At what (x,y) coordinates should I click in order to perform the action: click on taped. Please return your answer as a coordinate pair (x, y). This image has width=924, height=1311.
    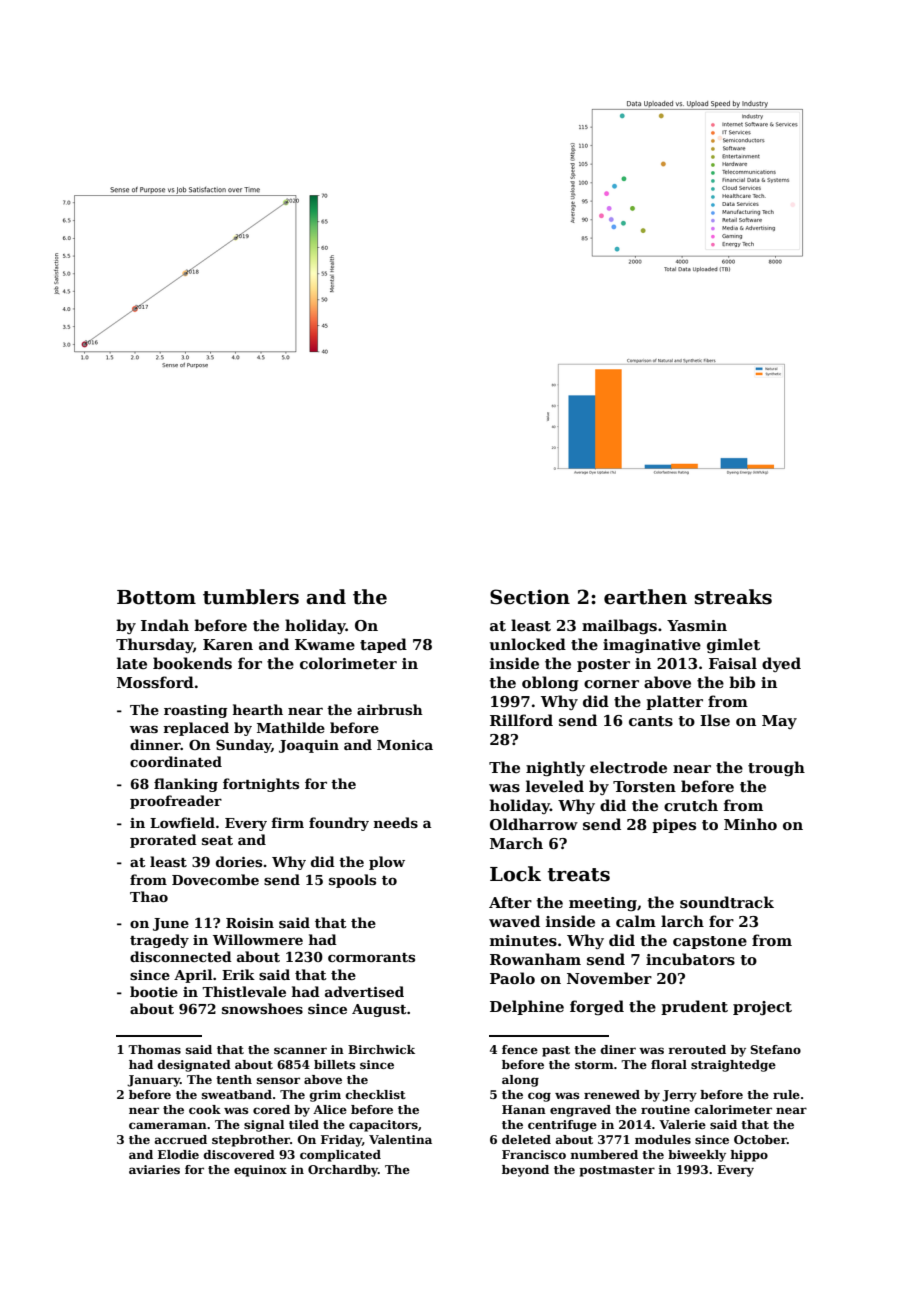
    Looking at the image, I should click on (383, 645).
